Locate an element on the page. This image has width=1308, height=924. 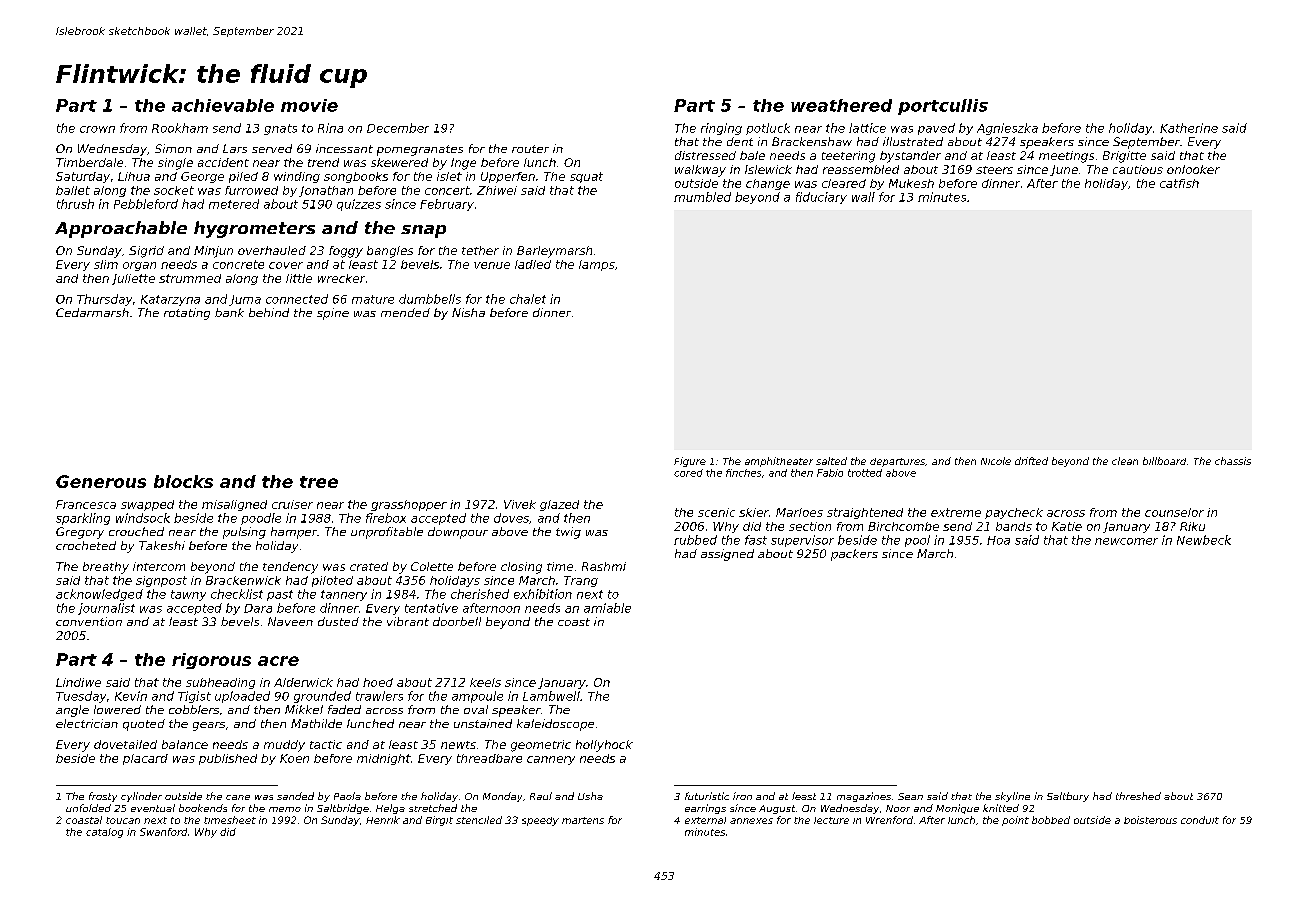
Sean is located at coordinates (910, 796).
